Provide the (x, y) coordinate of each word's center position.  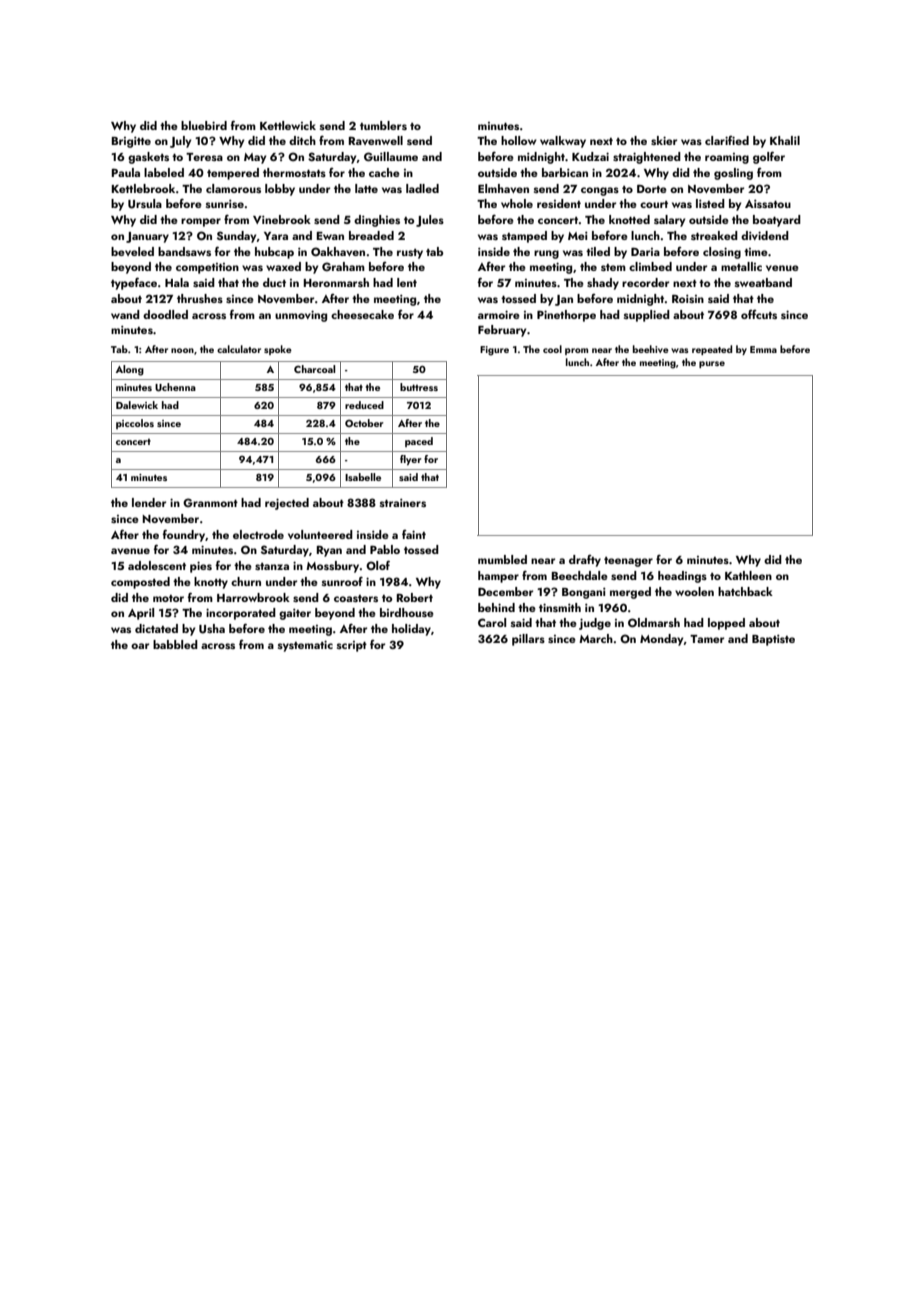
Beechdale (580, 575)
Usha (212, 629)
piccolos (135, 424)
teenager (628, 562)
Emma (763, 349)
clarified (727, 140)
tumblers (383, 125)
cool (552, 349)
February (502, 331)
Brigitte (131, 142)
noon (182, 350)
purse (712, 364)
